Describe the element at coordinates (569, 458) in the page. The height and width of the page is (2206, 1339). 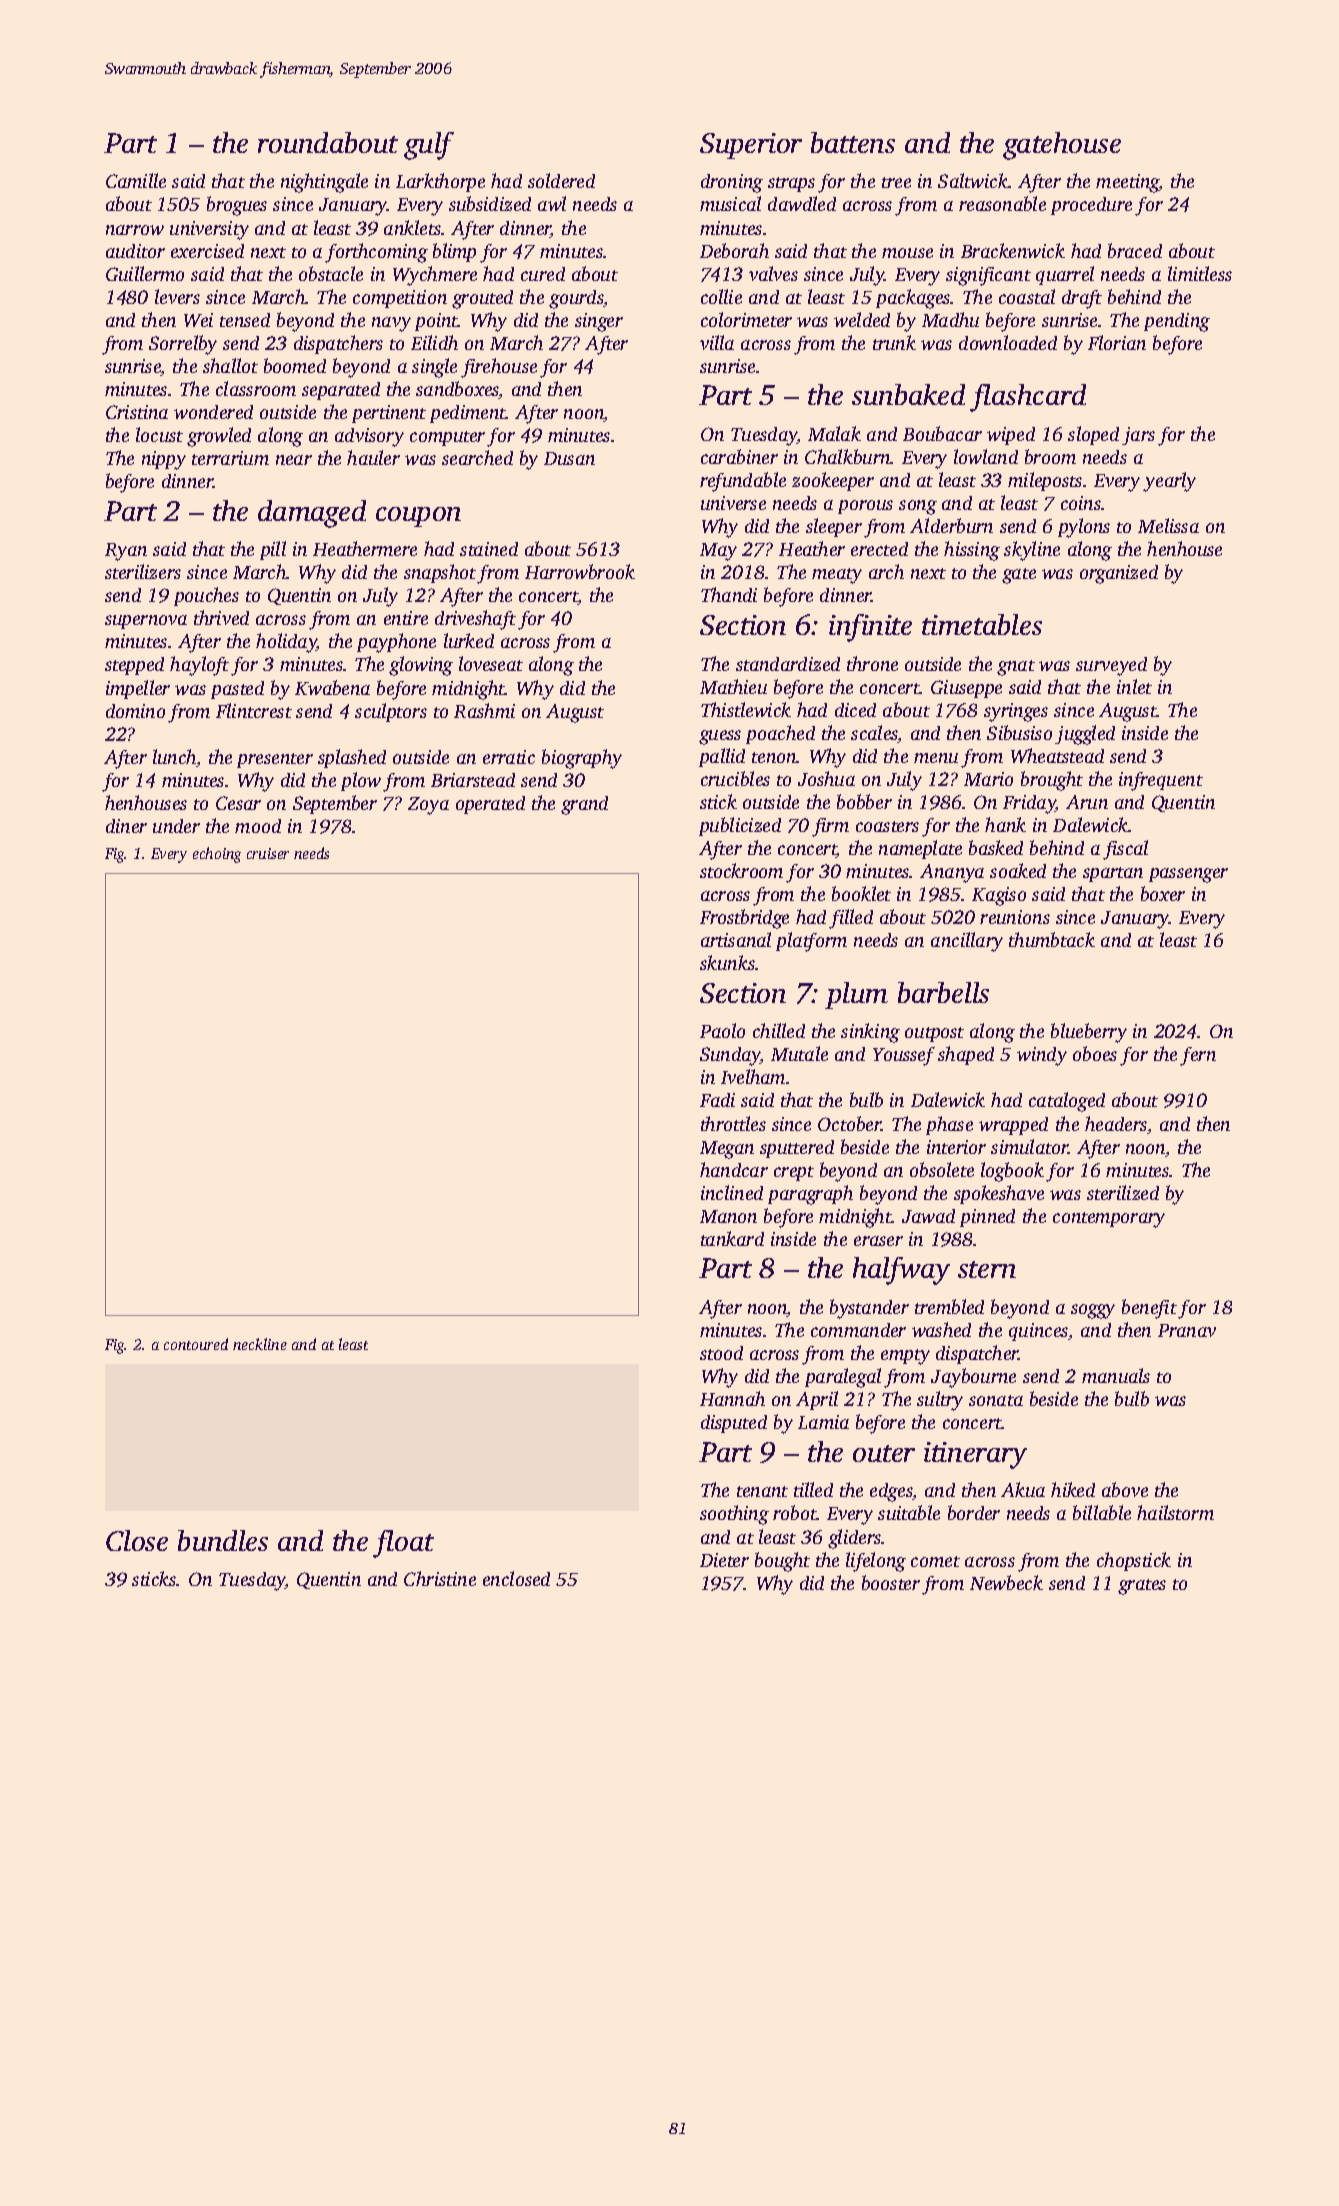
I see `Dusan` at that location.
